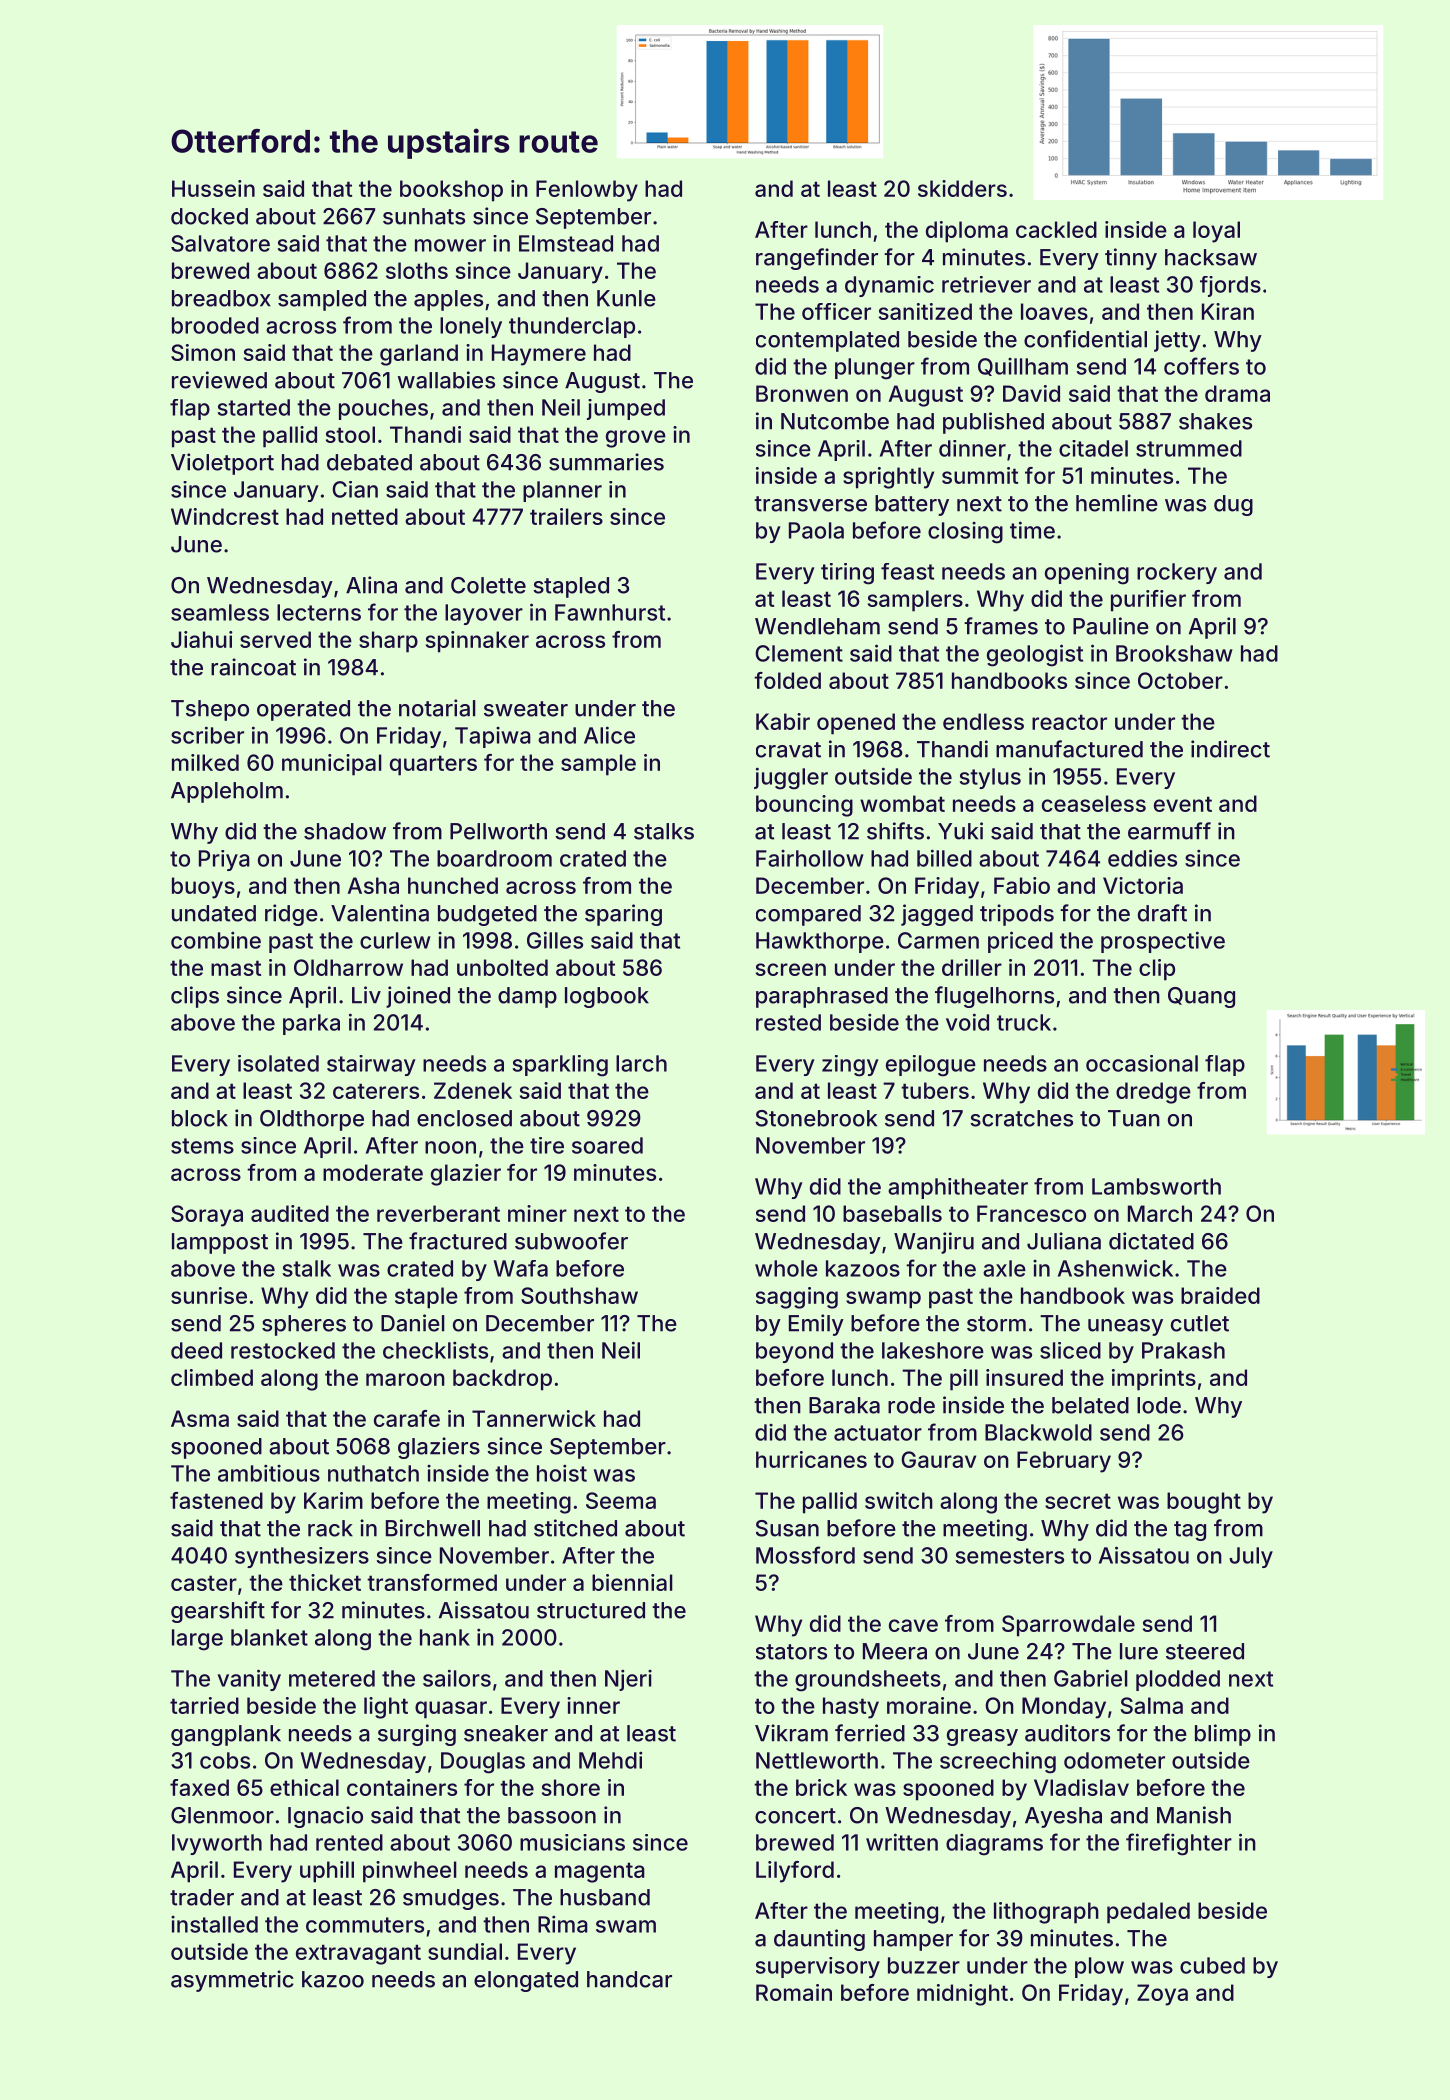  I want to click on sunhats, so click(424, 216).
